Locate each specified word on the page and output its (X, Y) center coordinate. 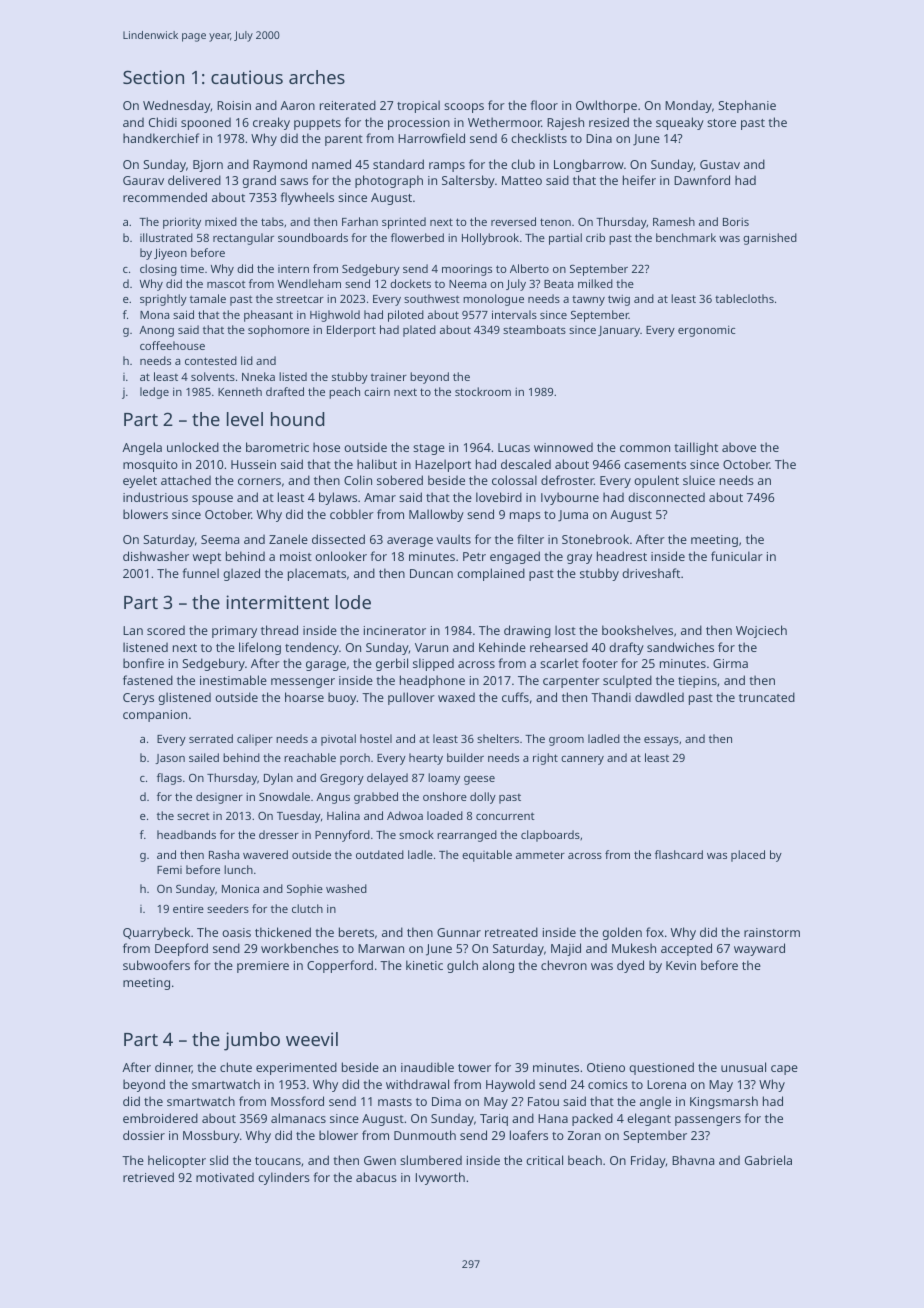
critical (544, 1160)
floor (544, 105)
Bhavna (693, 1160)
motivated (225, 1177)
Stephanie (747, 106)
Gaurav (143, 180)
